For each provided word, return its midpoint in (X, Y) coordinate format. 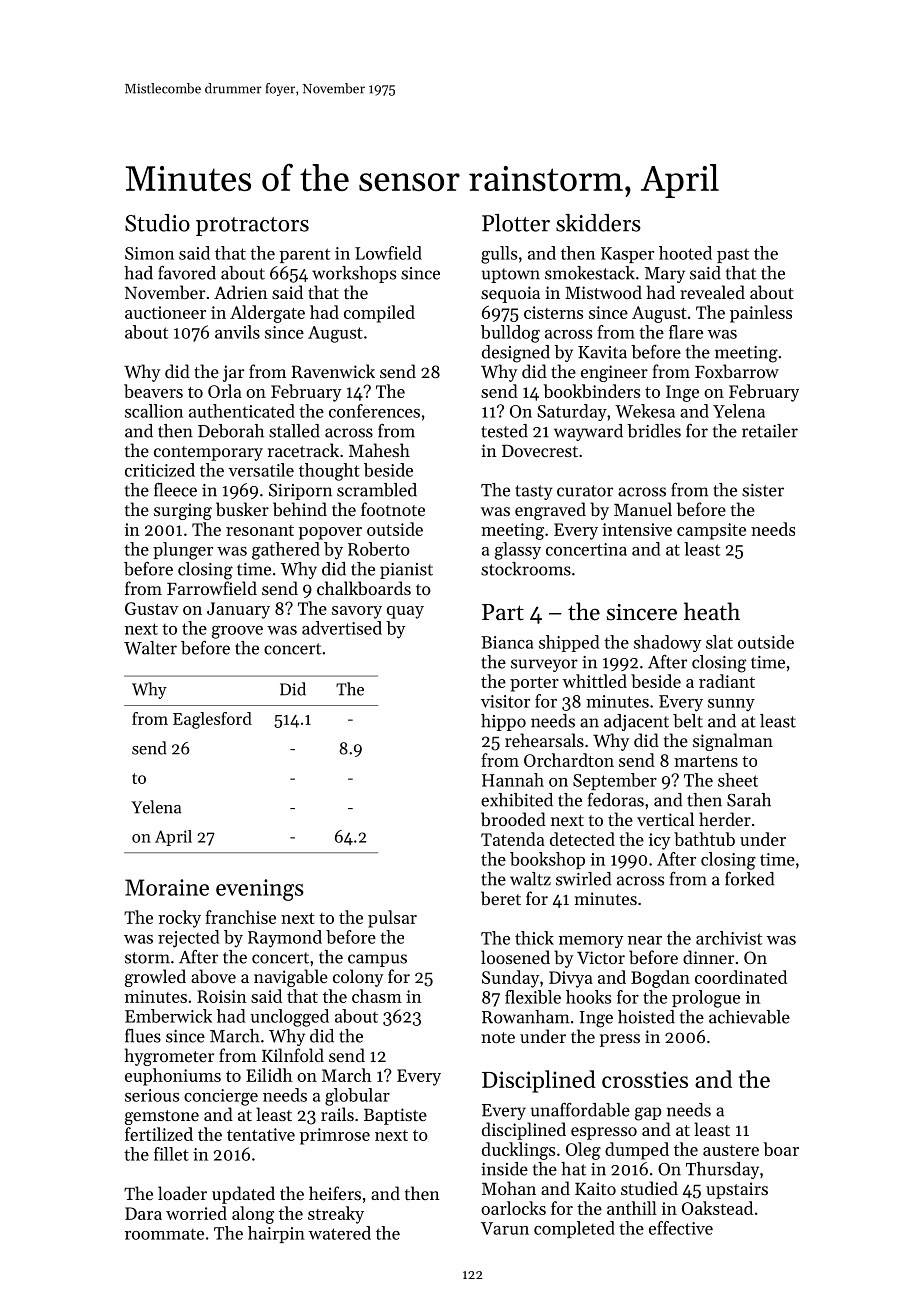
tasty (534, 492)
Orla (225, 391)
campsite (711, 531)
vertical (665, 819)
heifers (335, 1193)
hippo (503, 722)
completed (574, 1229)
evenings (260, 890)
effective (681, 1228)
